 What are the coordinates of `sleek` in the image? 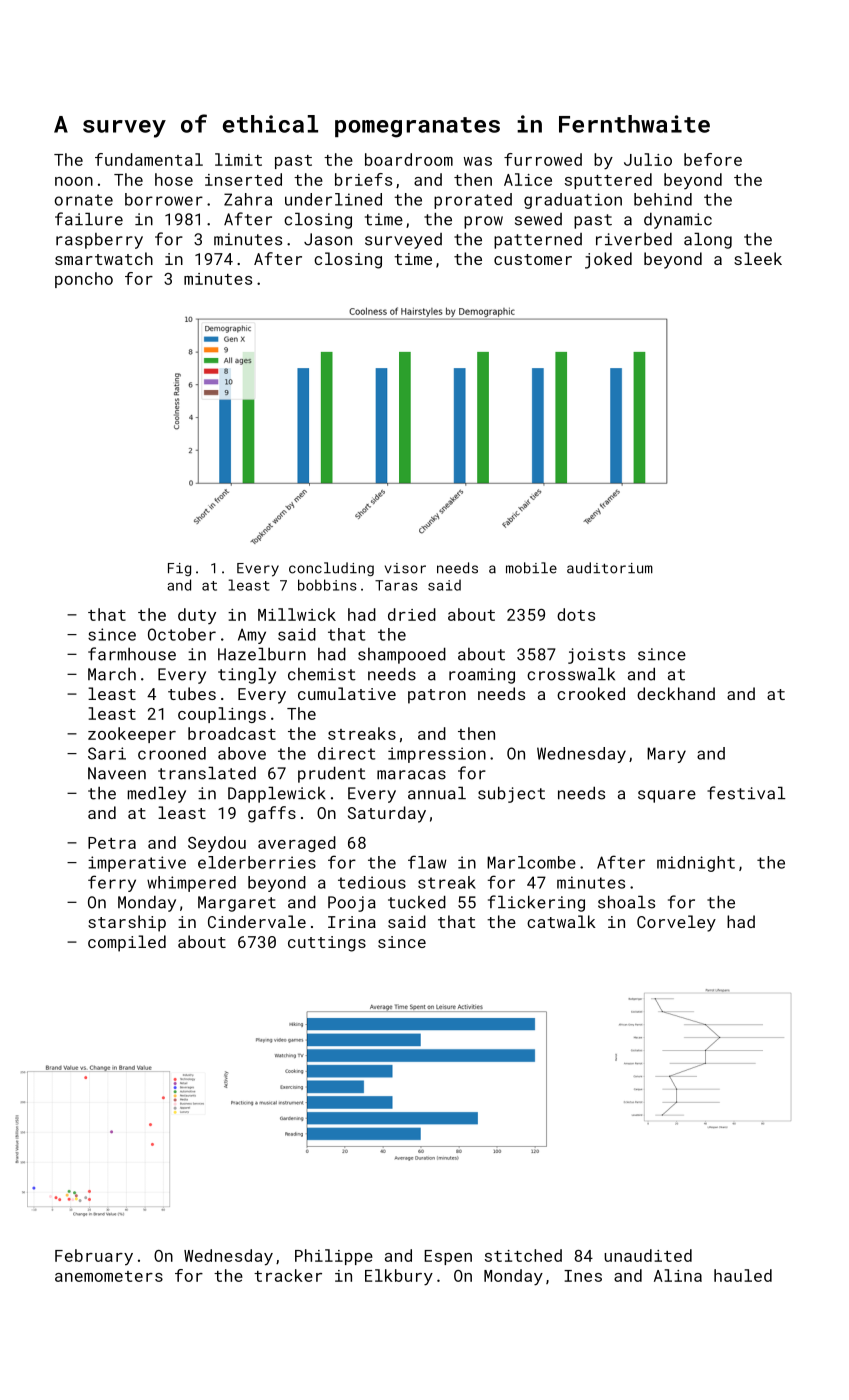 It's located at (758, 258).
